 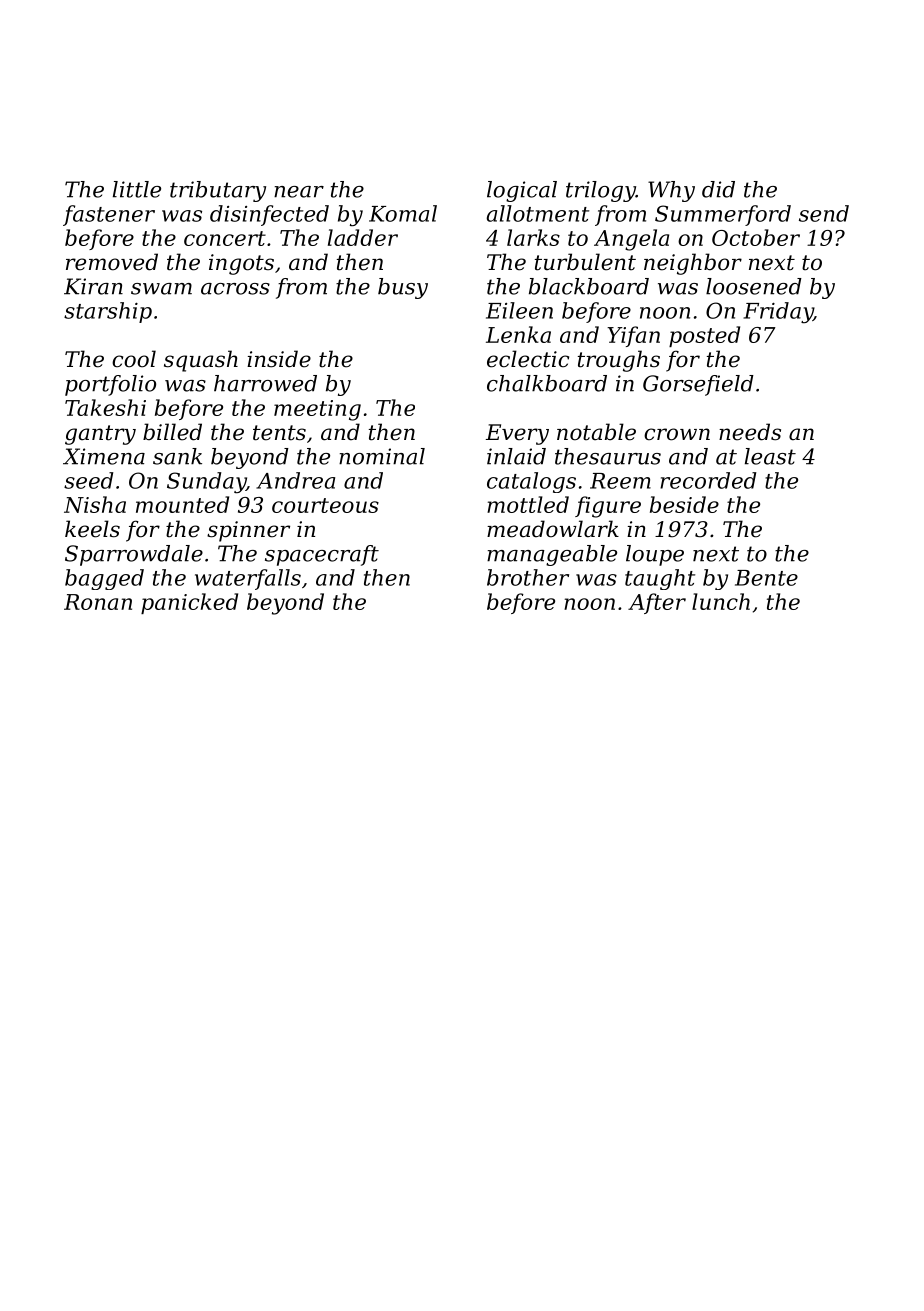 I want to click on portfolio, so click(x=110, y=385).
